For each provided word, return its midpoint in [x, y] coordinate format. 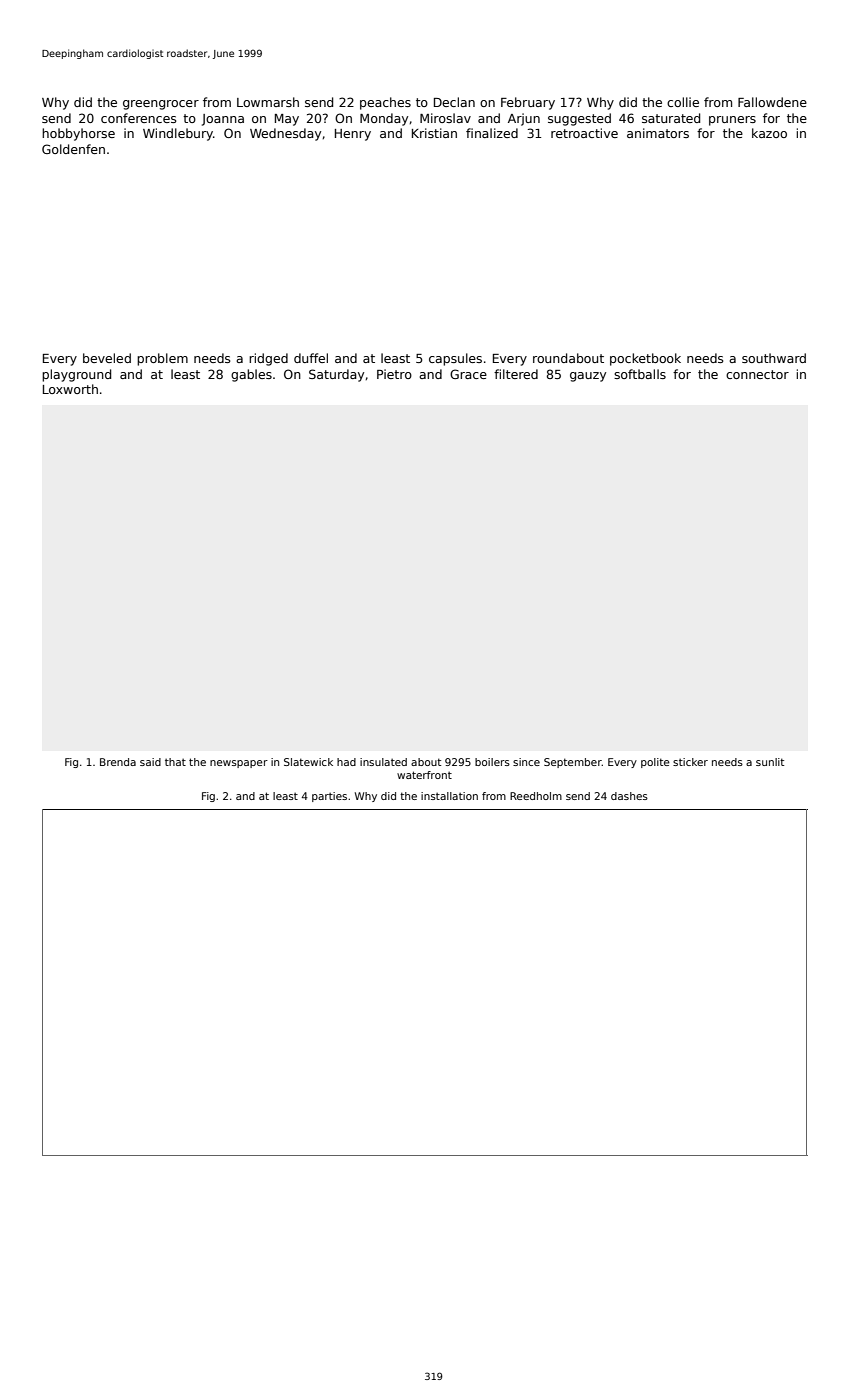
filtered [516, 374]
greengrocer [161, 105]
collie [683, 102]
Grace [468, 374]
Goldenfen [73, 149]
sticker [690, 762]
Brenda [118, 762]
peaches [385, 103]
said [150, 762]
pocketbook [645, 359]
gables [251, 375]
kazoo [769, 133]
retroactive [584, 133]
